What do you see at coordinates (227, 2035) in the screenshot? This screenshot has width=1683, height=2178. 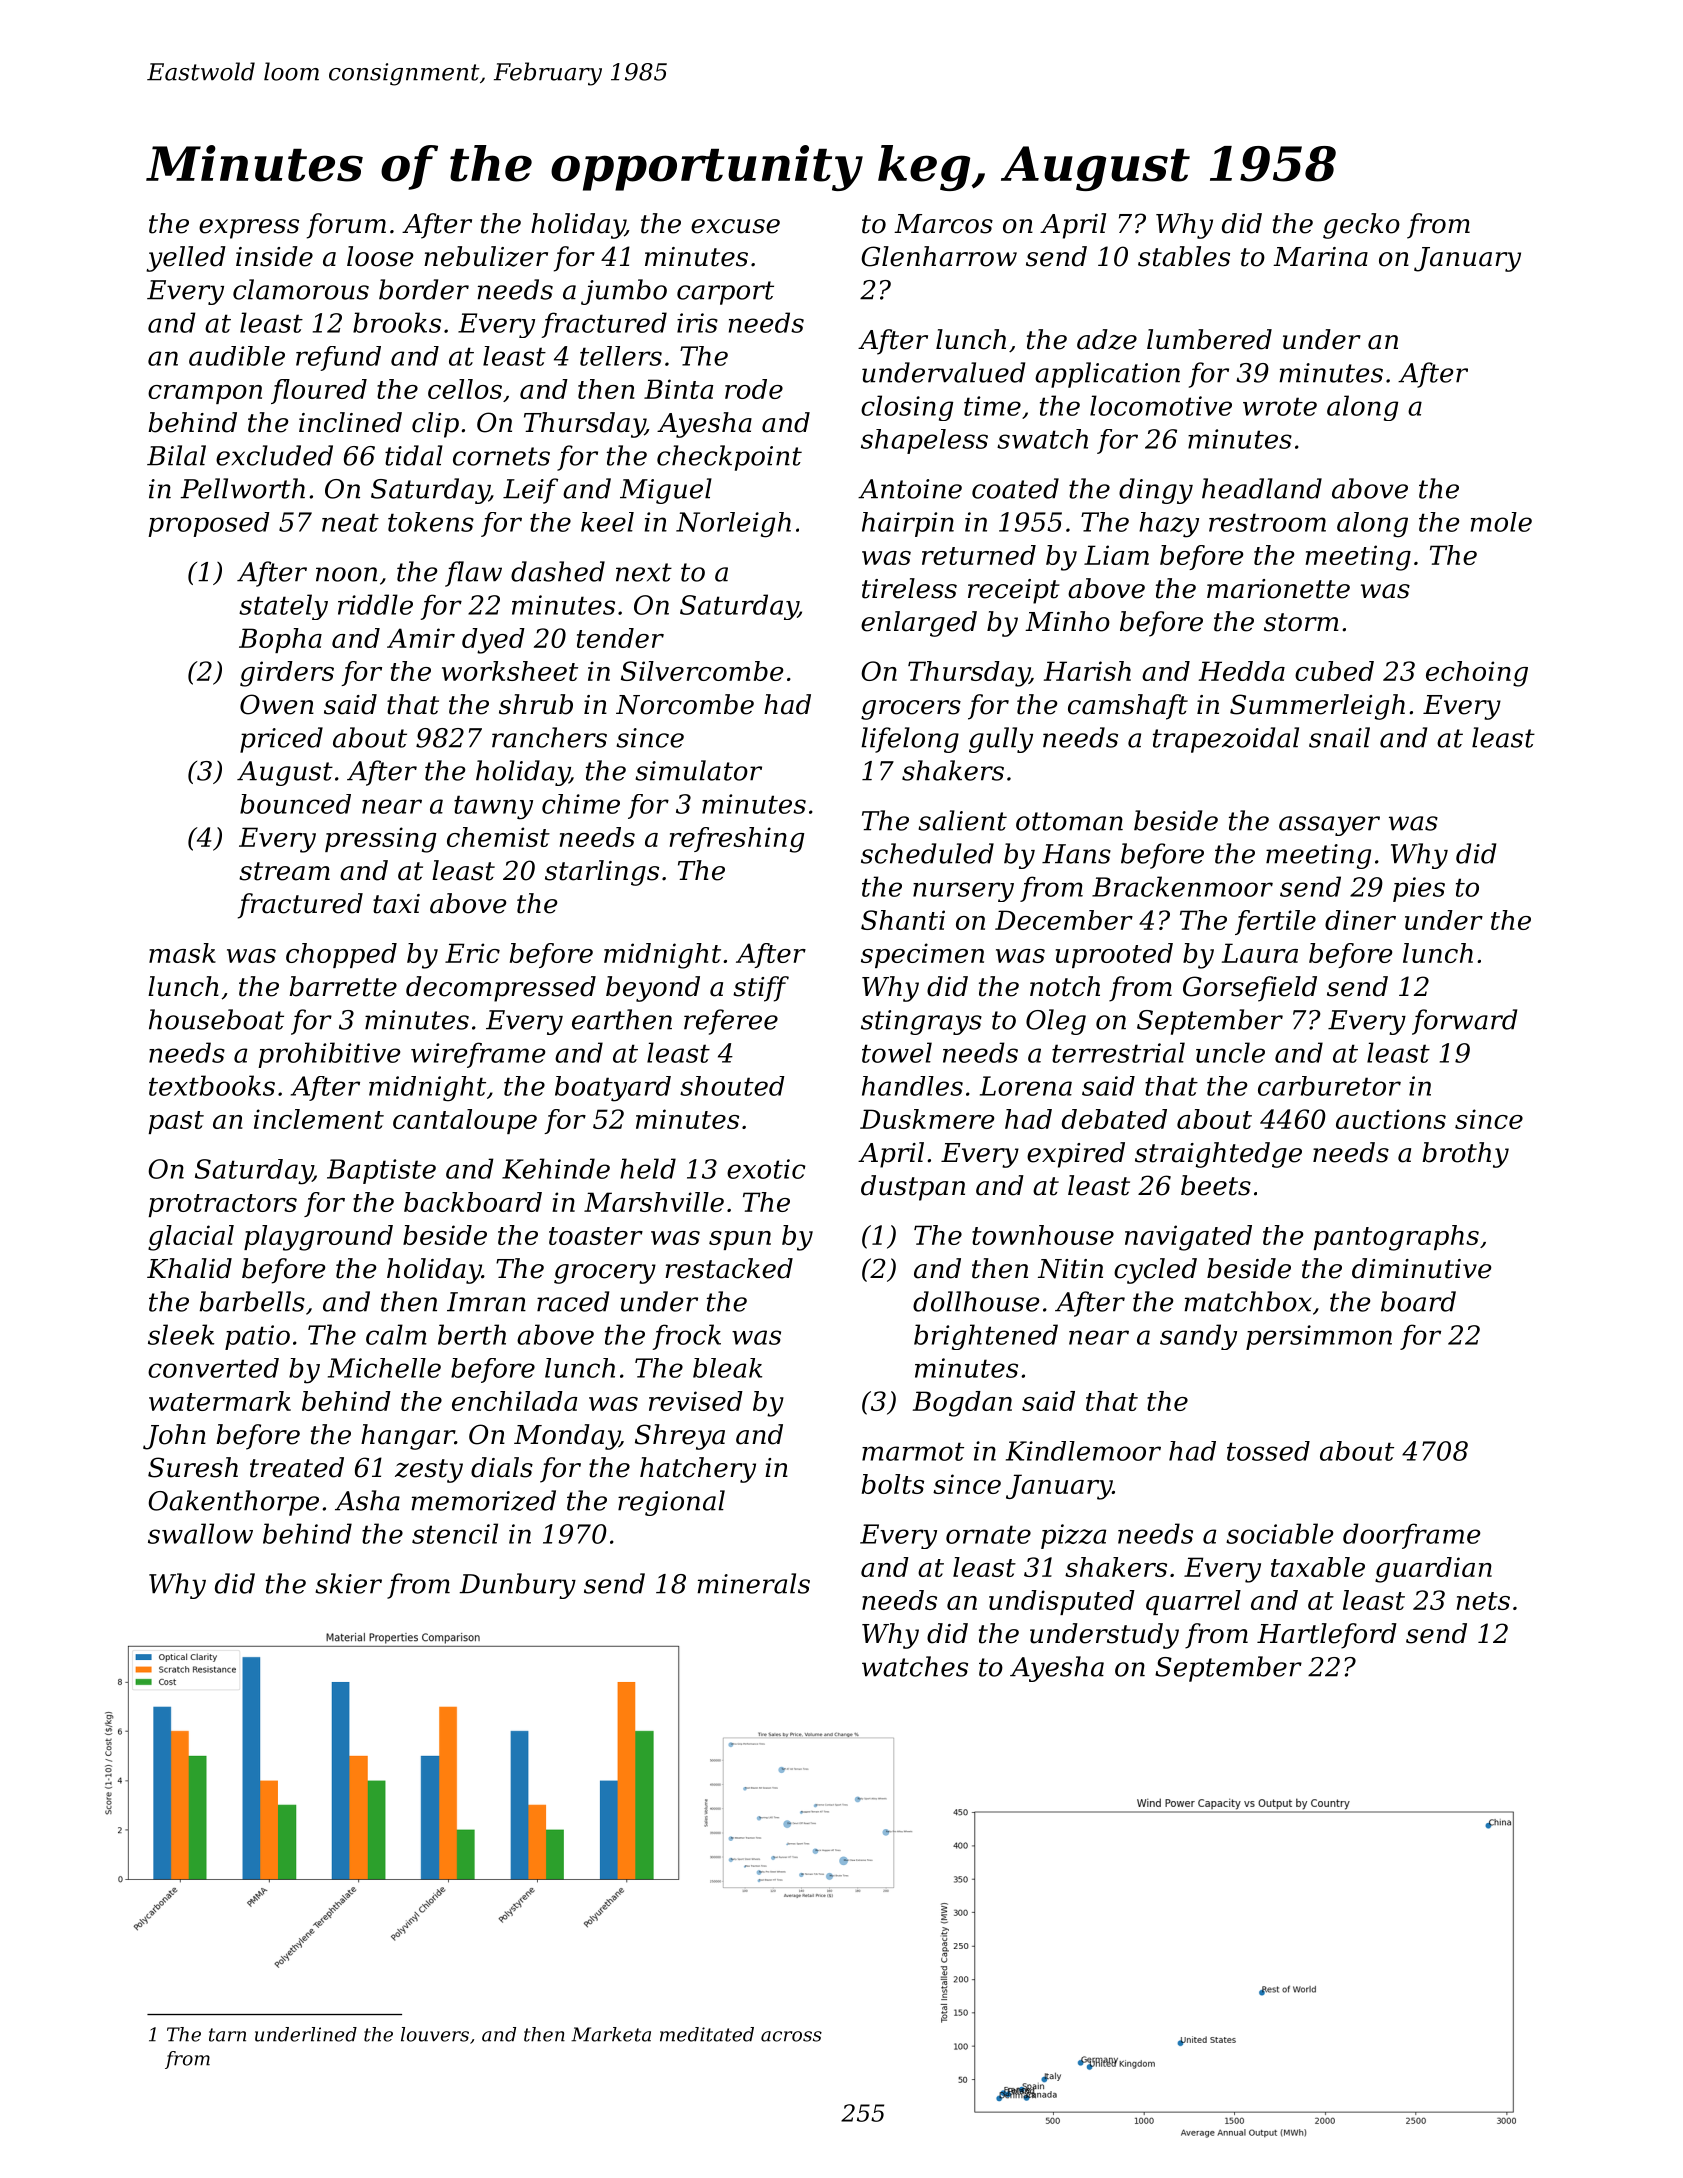 I see `tarn` at bounding box center [227, 2035].
